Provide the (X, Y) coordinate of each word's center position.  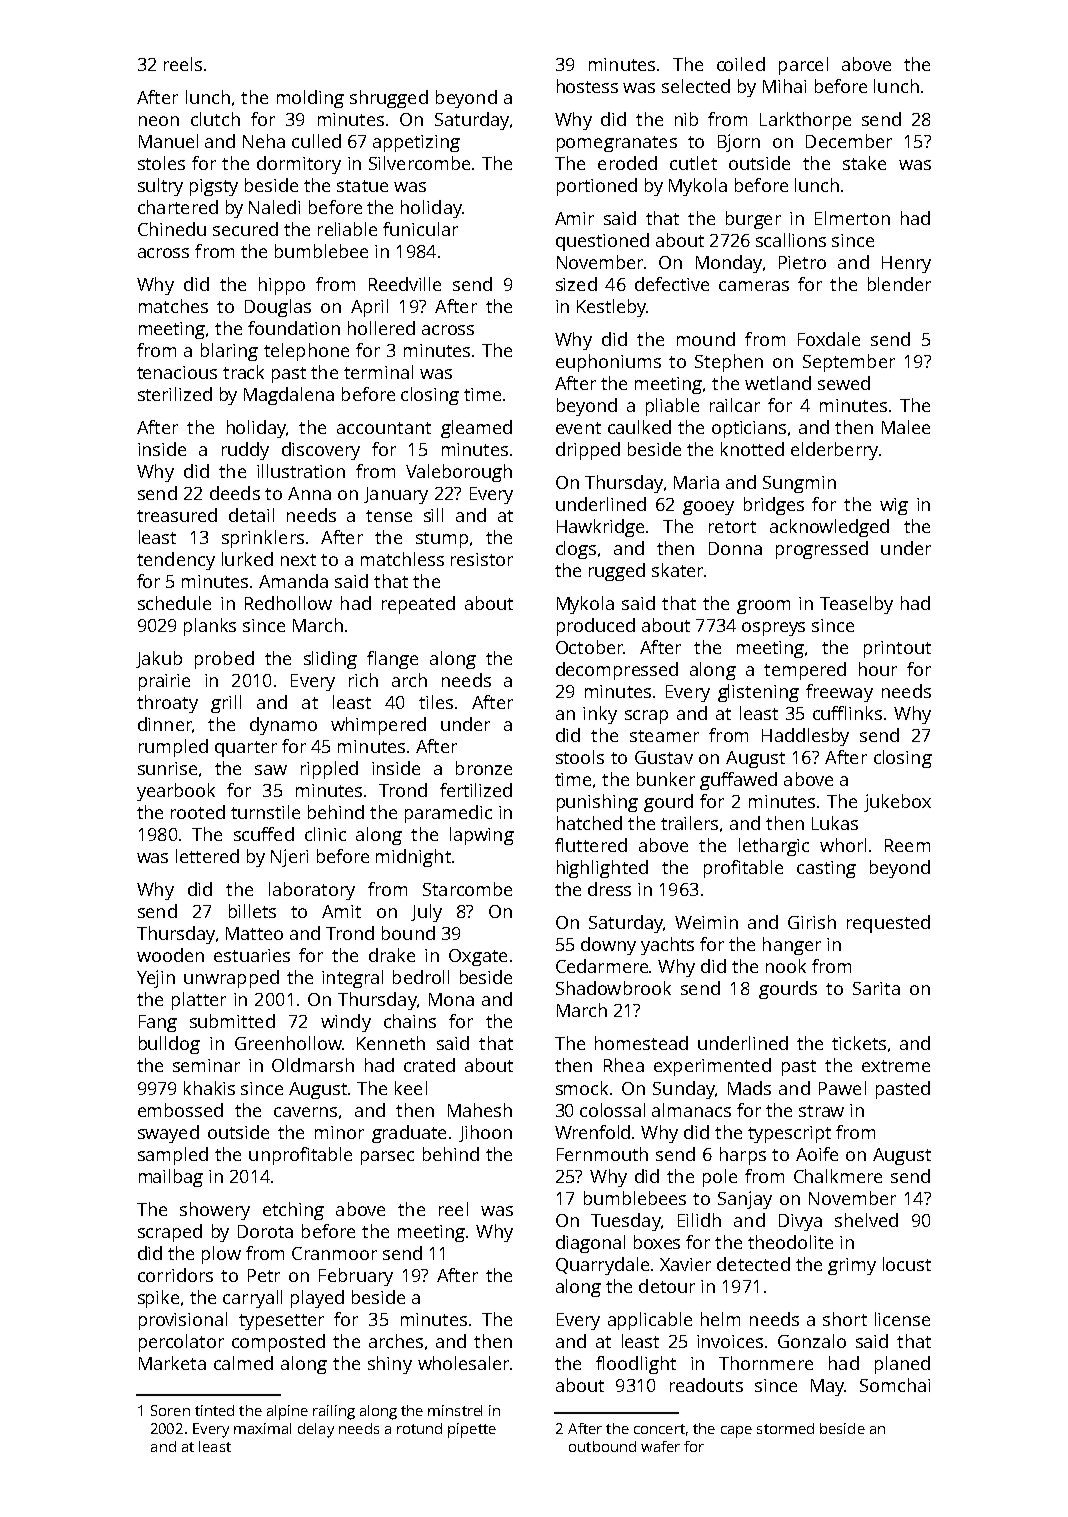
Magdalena (289, 396)
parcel (803, 66)
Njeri (289, 858)
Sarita (876, 988)
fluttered (591, 845)
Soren (170, 1410)
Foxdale (829, 339)
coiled (741, 64)
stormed (785, 1428)
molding (310, 99)
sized (576, 284)
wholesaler (463, 1363)
